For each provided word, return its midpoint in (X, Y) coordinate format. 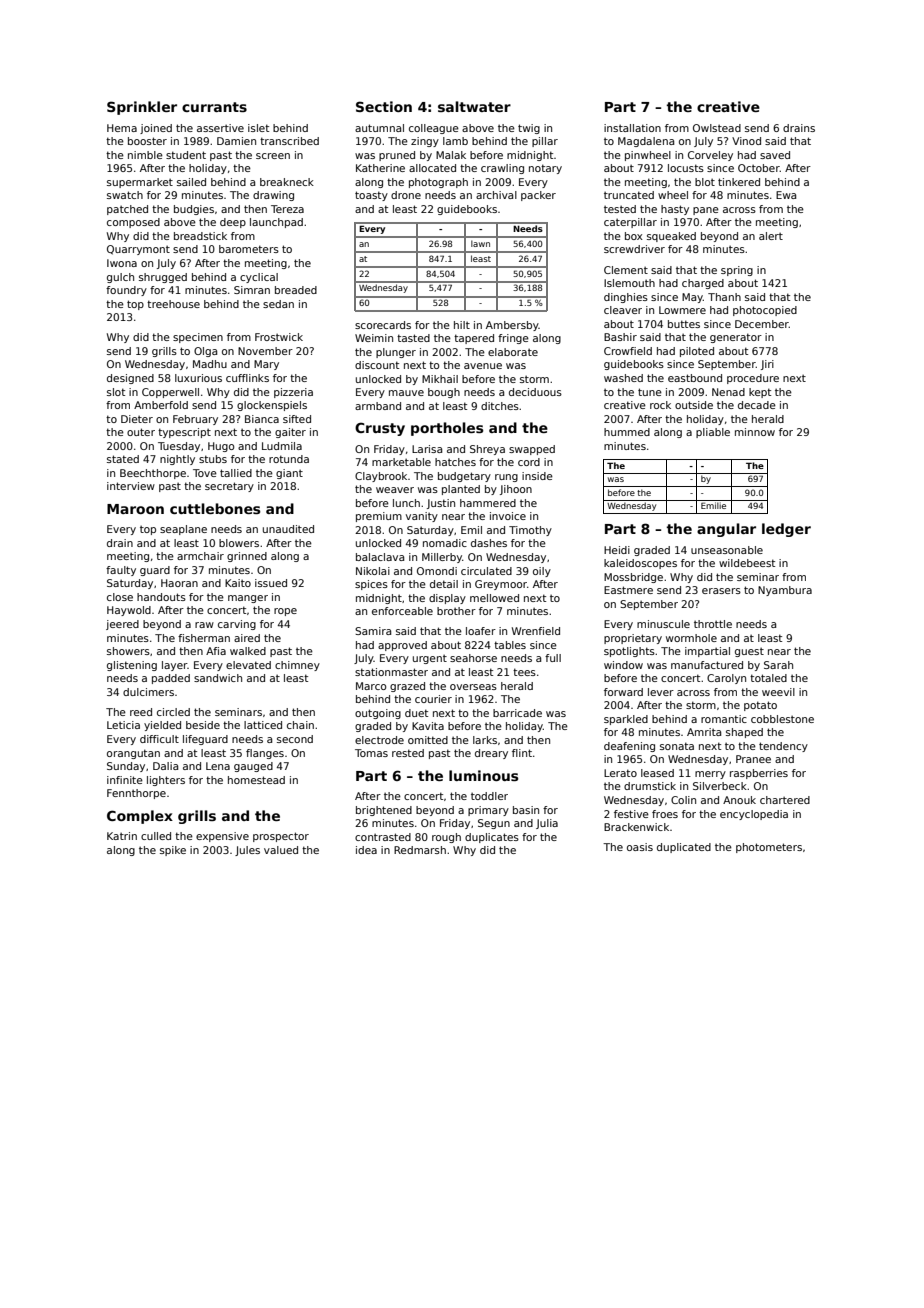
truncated (629, 195)
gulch (120, 278)
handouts (161, 597)
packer (538, 196)
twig (529, 129)
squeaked (671, 237)
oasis (640, 847)
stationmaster (391, 672)
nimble (145, 155)
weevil (778, 692)
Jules (247, 851)
